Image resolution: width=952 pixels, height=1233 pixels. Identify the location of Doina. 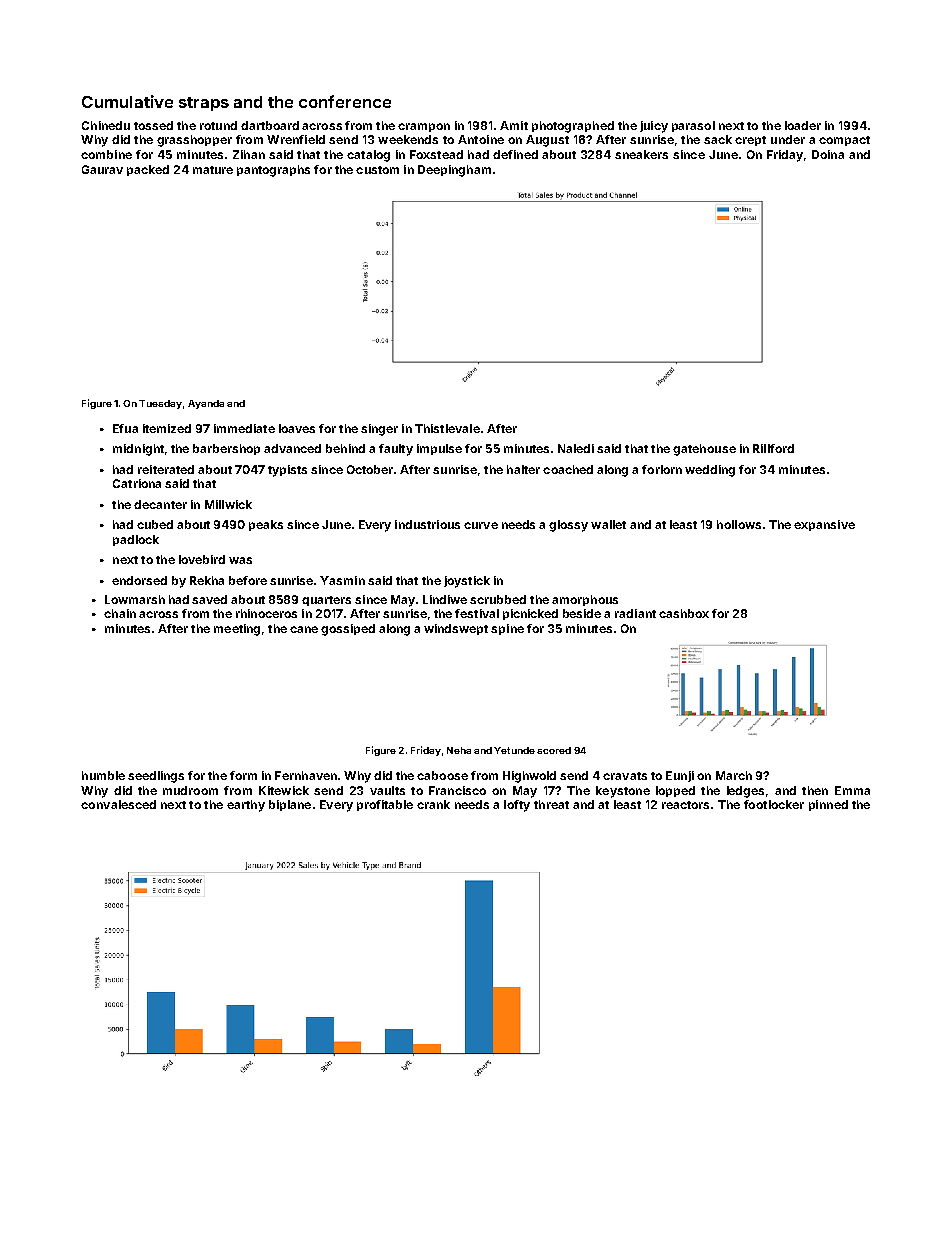
(828, 154).
